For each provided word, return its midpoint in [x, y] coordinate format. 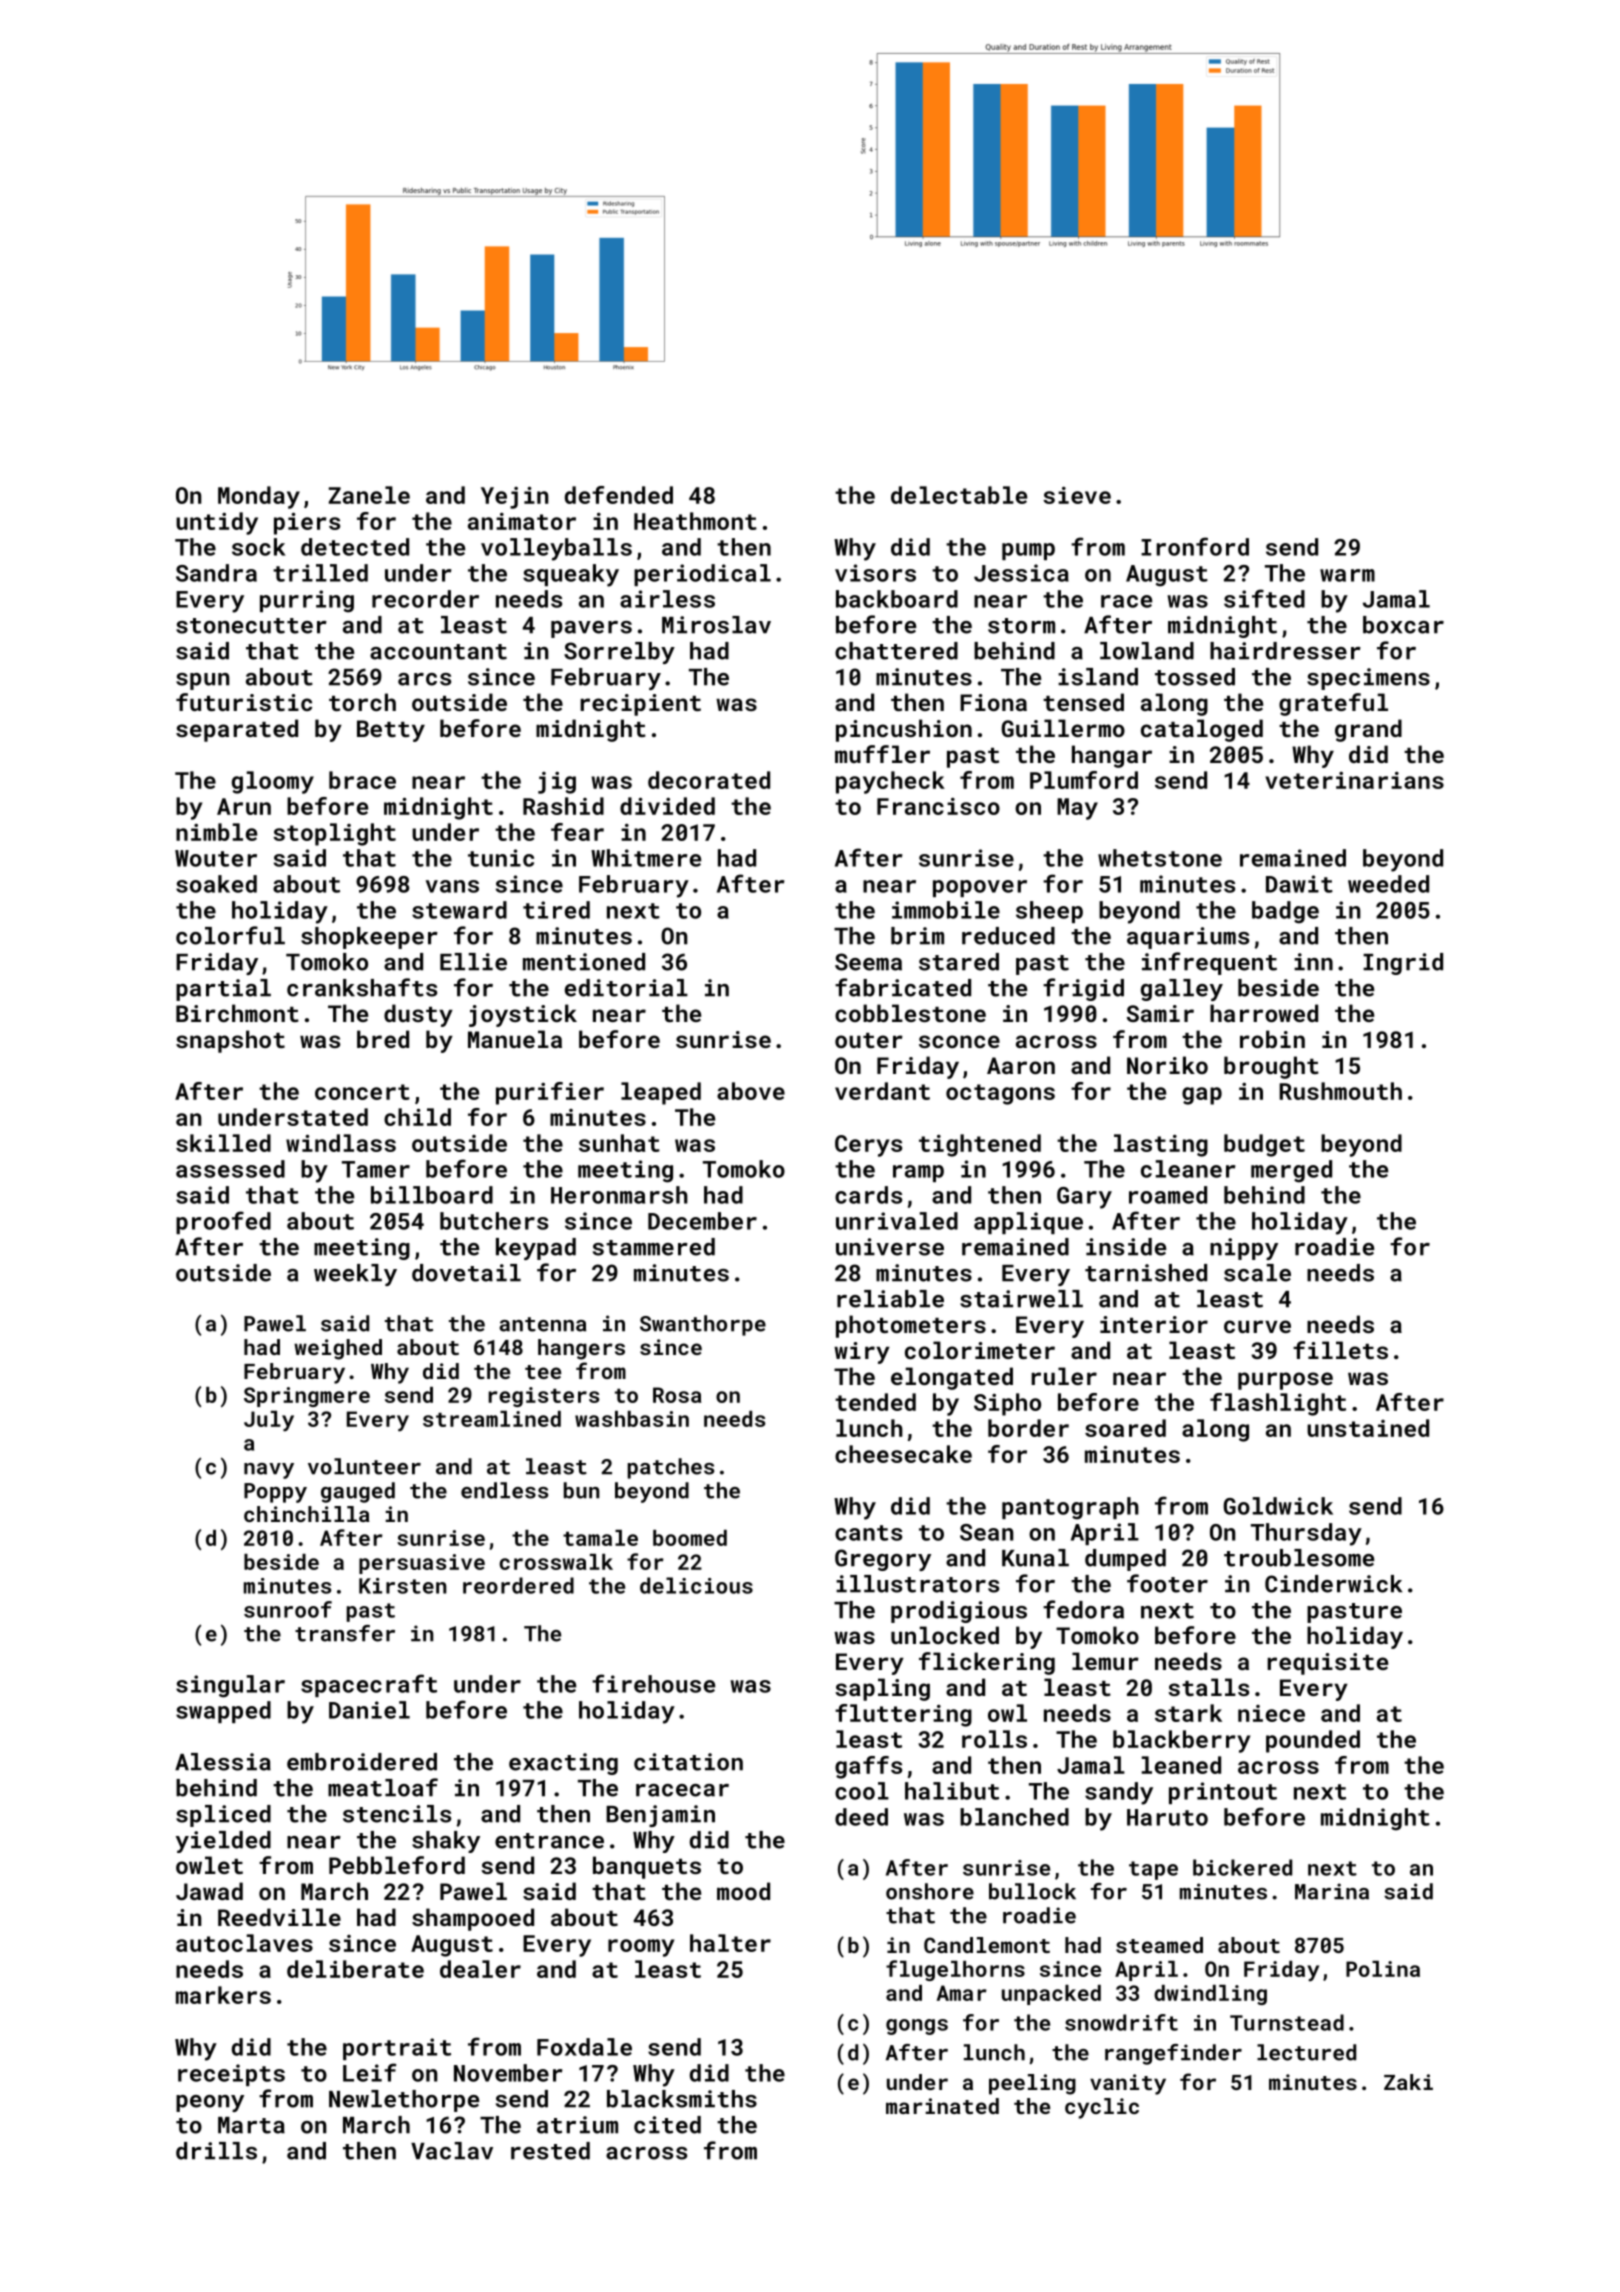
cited [667, 2125]
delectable [959, 495]
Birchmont [237, 1013]
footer [1167, 1583]
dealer [480, 1969]
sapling [882, 1689]
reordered [518, 1585]
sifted [1264, 598]
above [751, 1091]
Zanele [369, 495]
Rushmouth [1340, 1091]
